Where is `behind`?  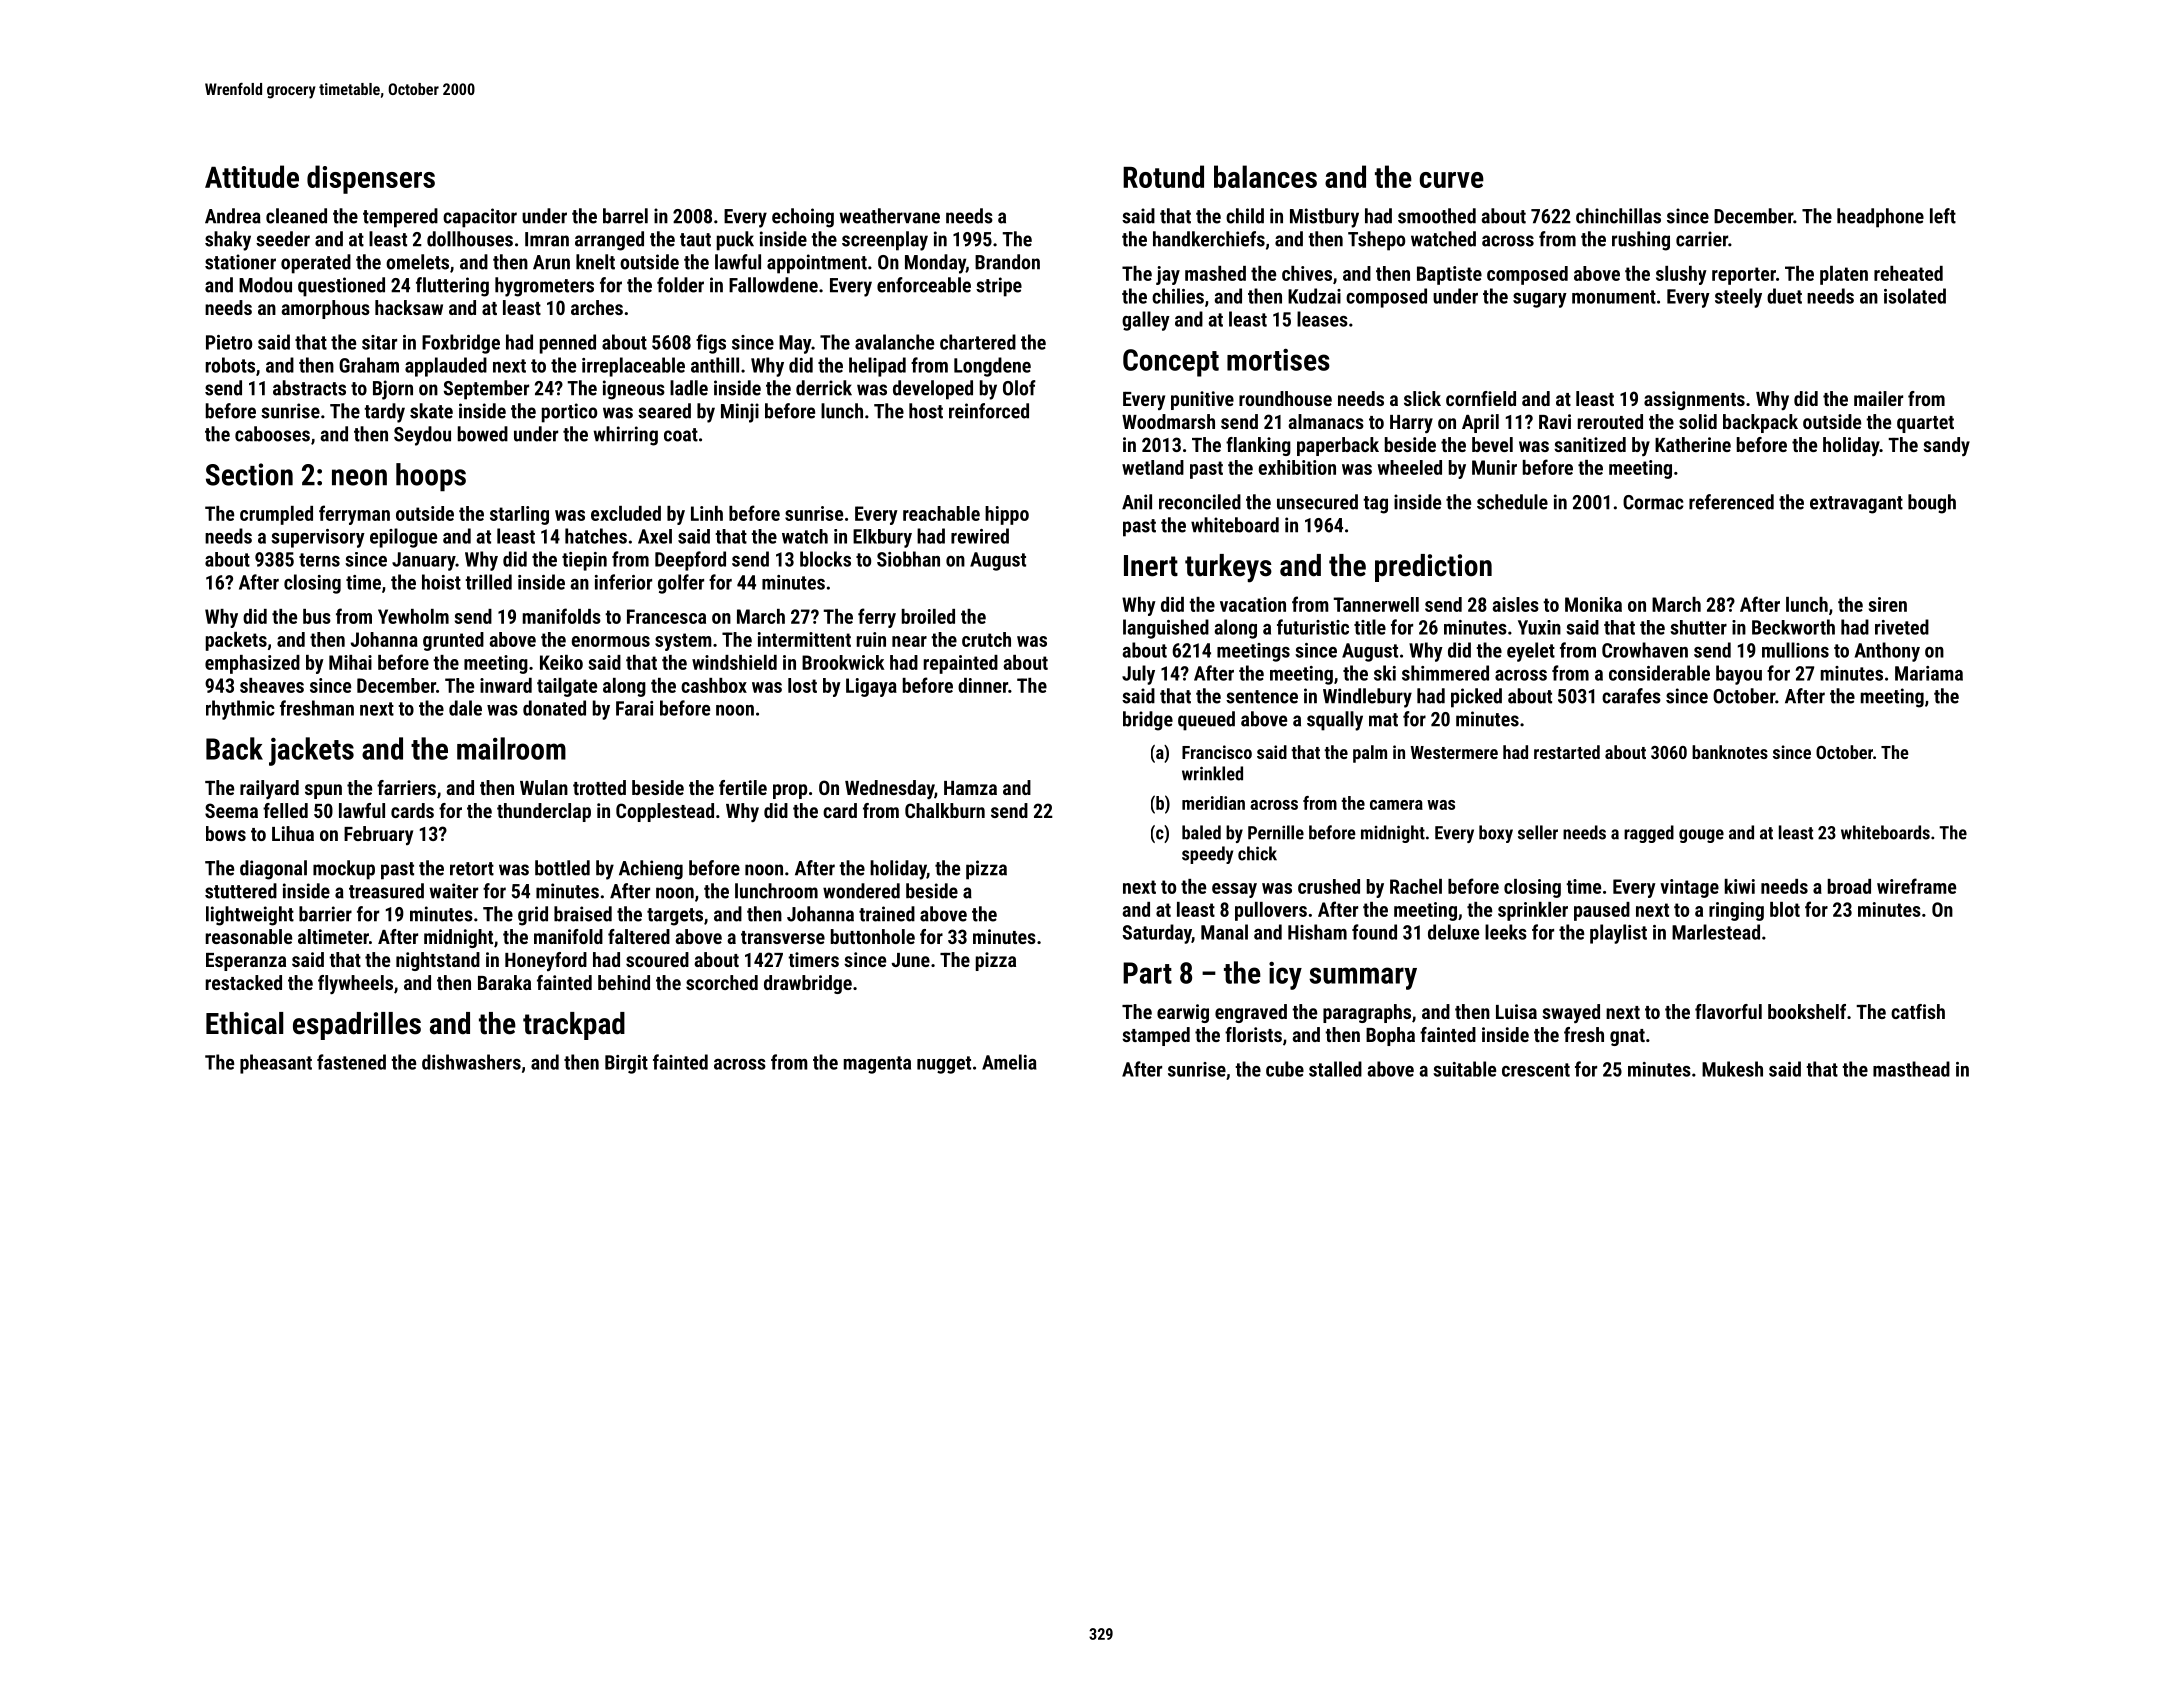 behind is located at coordinates (624, 982).
